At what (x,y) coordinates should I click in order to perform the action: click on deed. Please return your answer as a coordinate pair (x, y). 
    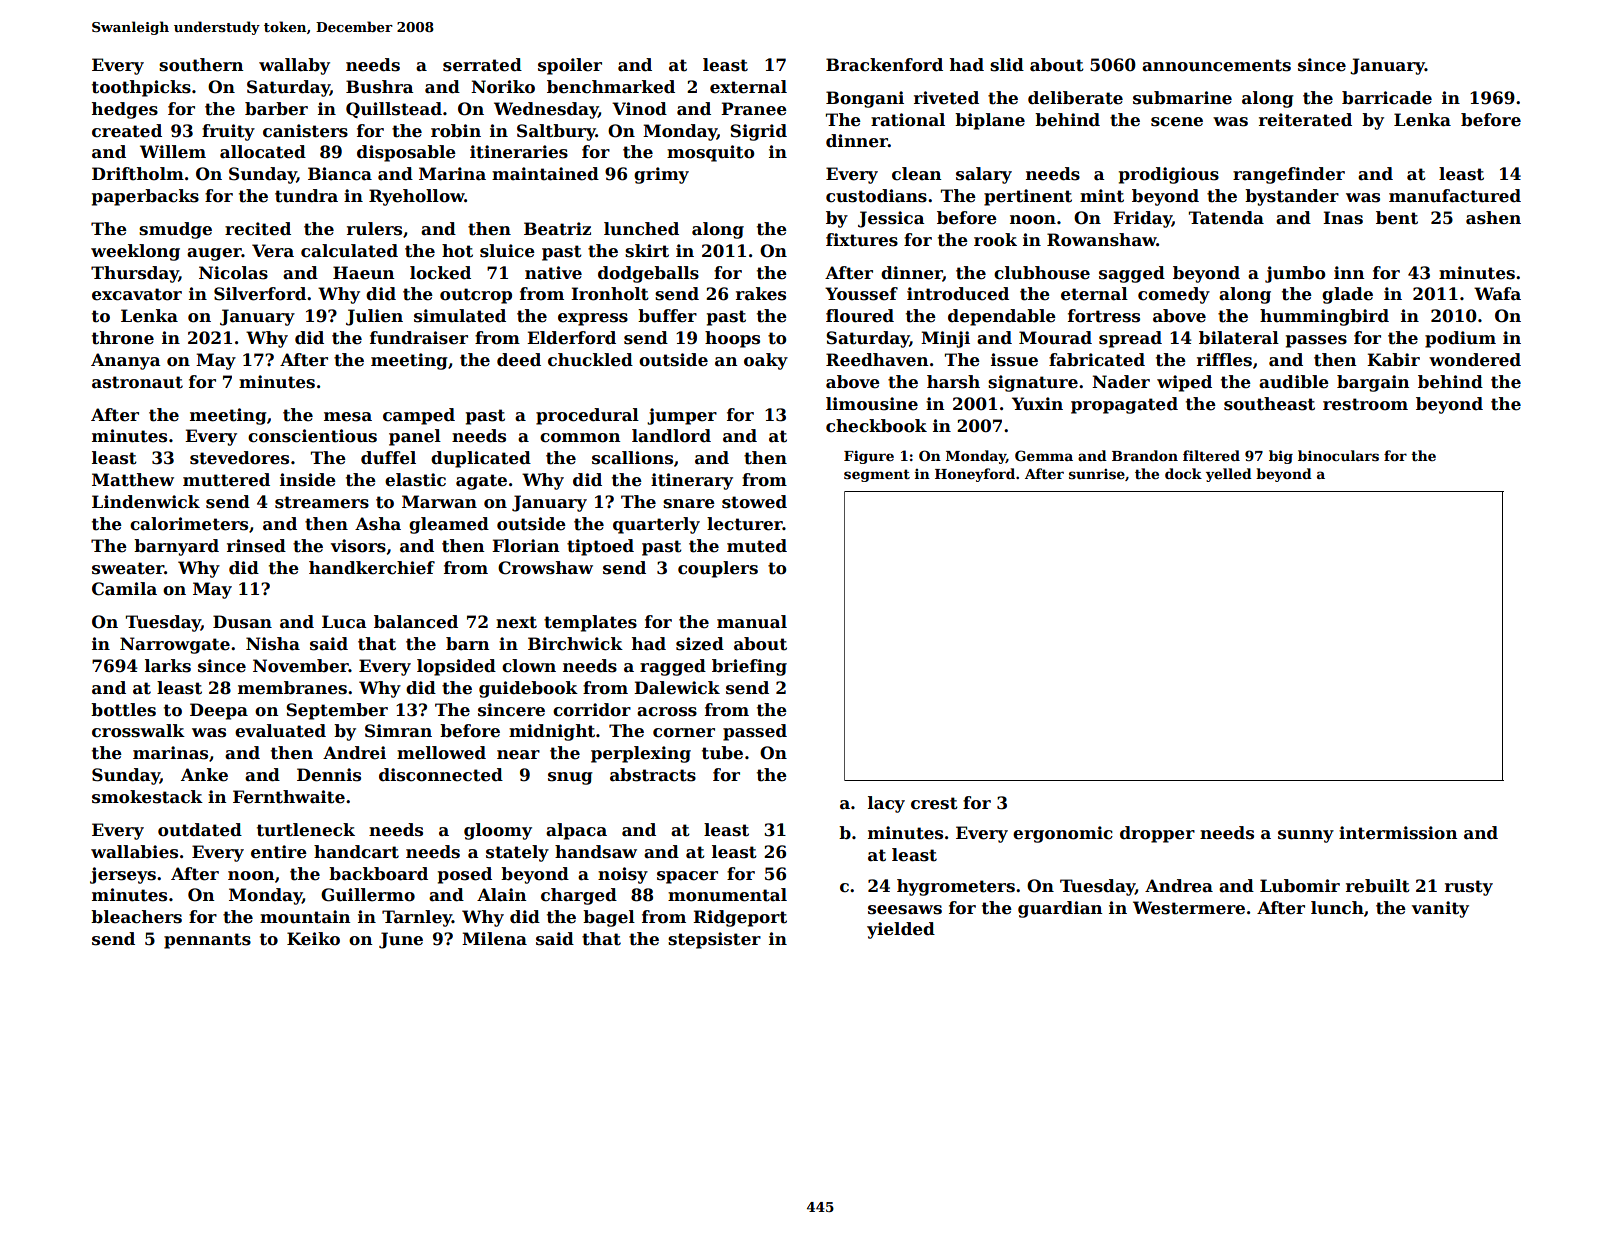
    Looking at the image, I should click on (519, 360).
